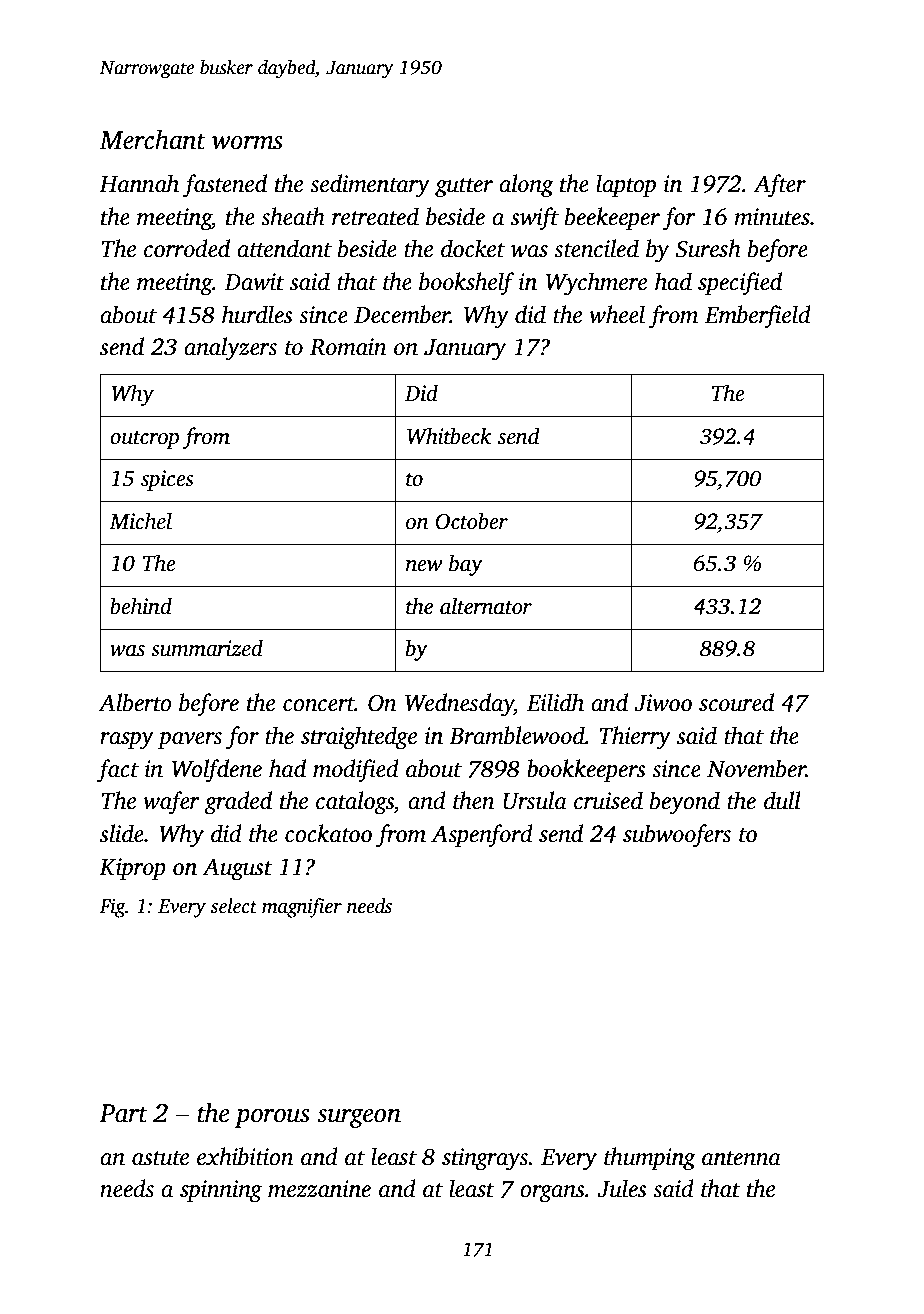 The width and height of the screenshot is (924, 1314). Describe the element at coordinates (626, 185) in the screenshot. I see `laptop` at that location.
